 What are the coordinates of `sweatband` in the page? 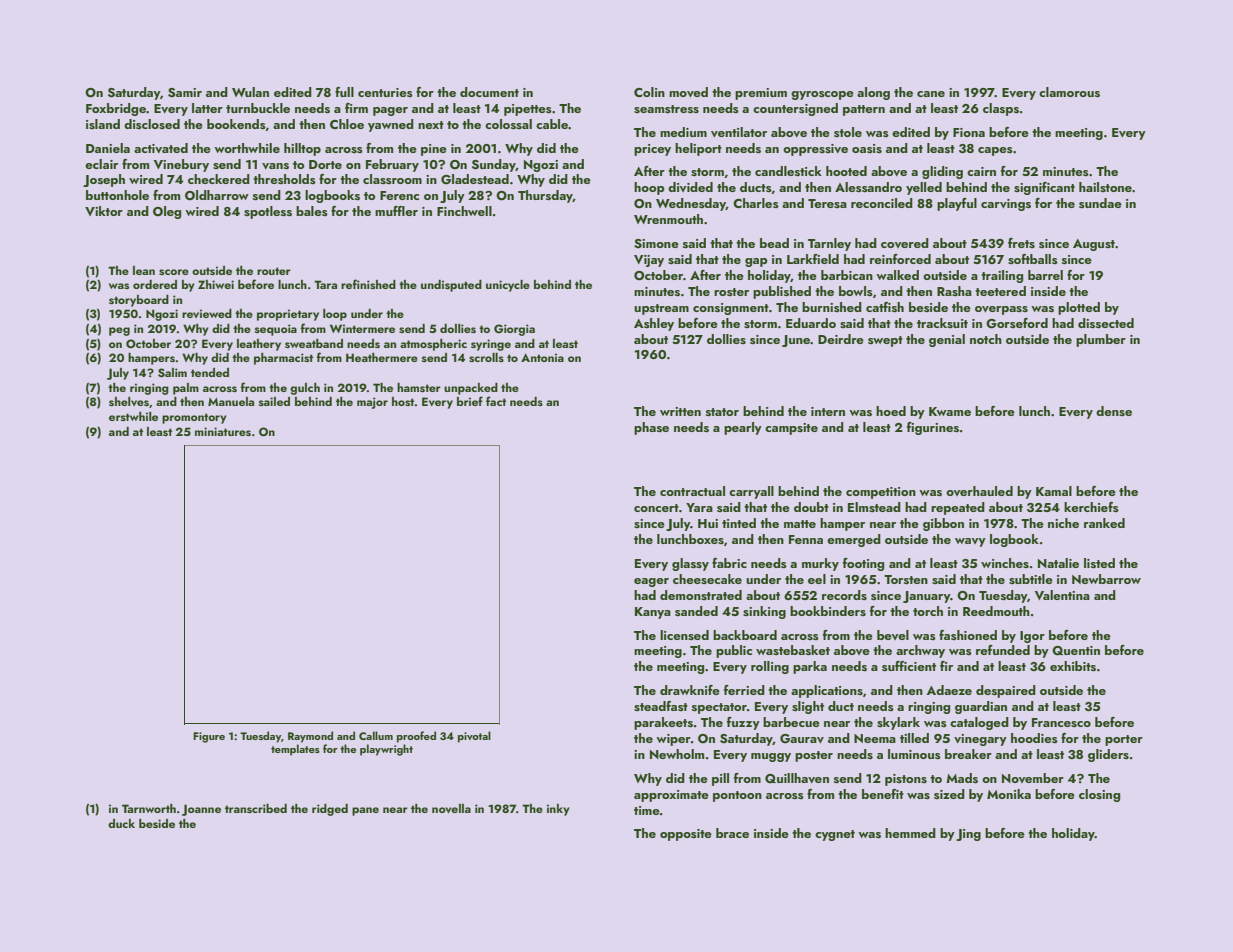 It's located at (314, 343).
